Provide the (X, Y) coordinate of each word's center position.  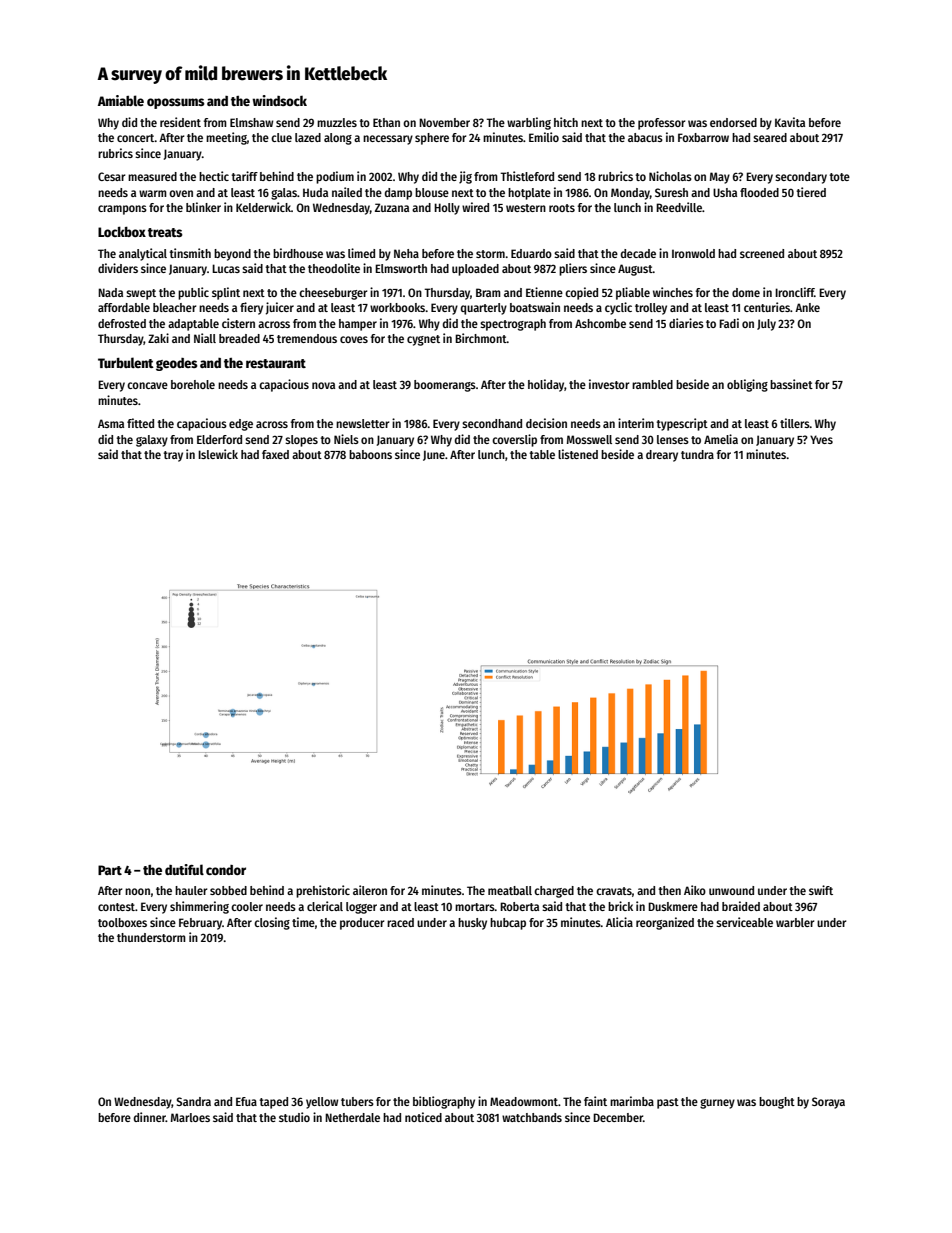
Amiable (121, 100)
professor (661, 124)
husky (472, 924)
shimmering (199, 907)
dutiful (184, 869)
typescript (682, 424)
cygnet (423, 340)
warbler (795, 922)
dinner (150, 1117)
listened (578, 454)
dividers (118, 268)
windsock (279, 100)
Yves (821, 439)
